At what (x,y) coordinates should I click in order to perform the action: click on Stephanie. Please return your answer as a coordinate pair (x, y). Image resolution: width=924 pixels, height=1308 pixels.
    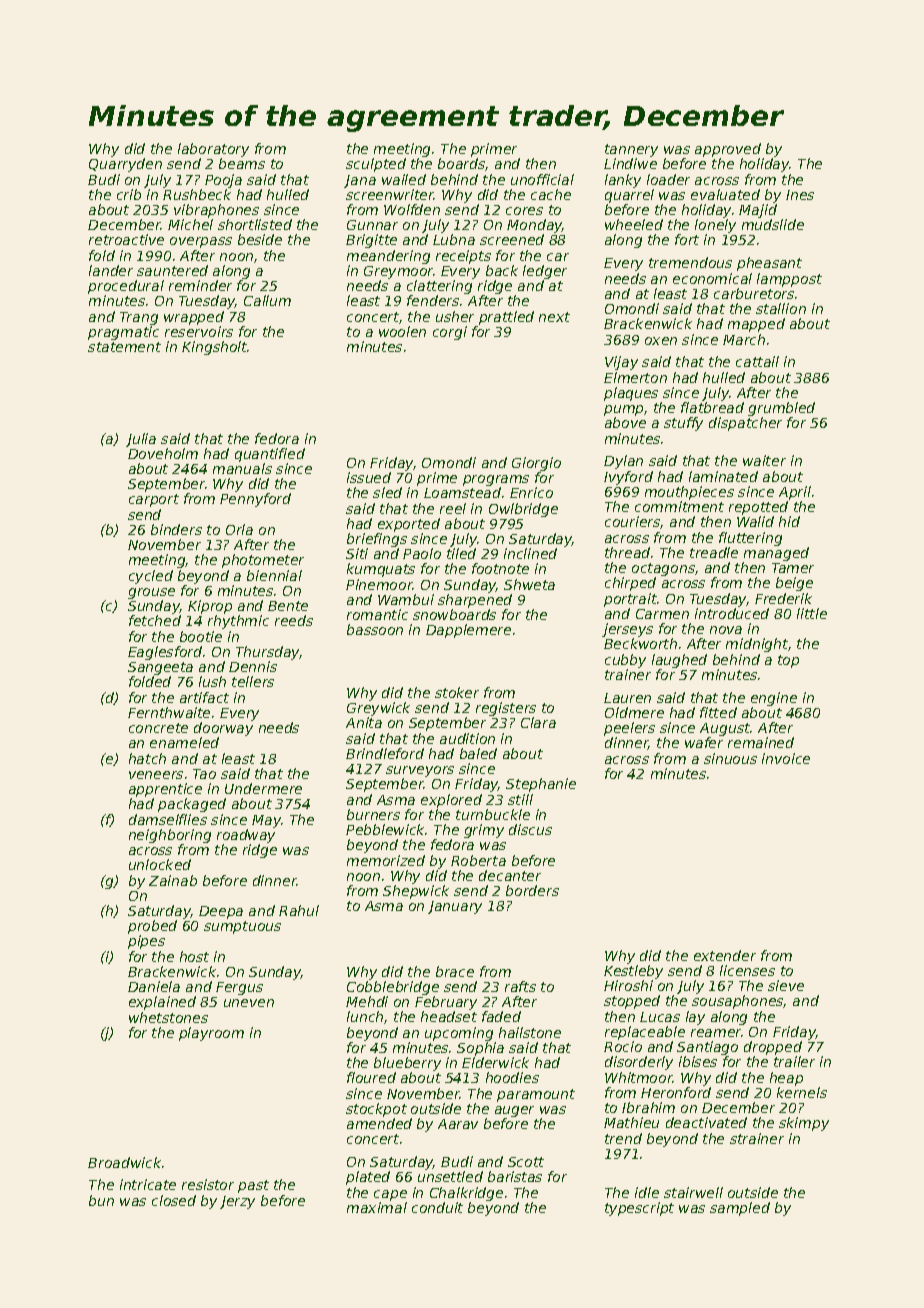
    Looking at the image, I should click on (541, 785).
